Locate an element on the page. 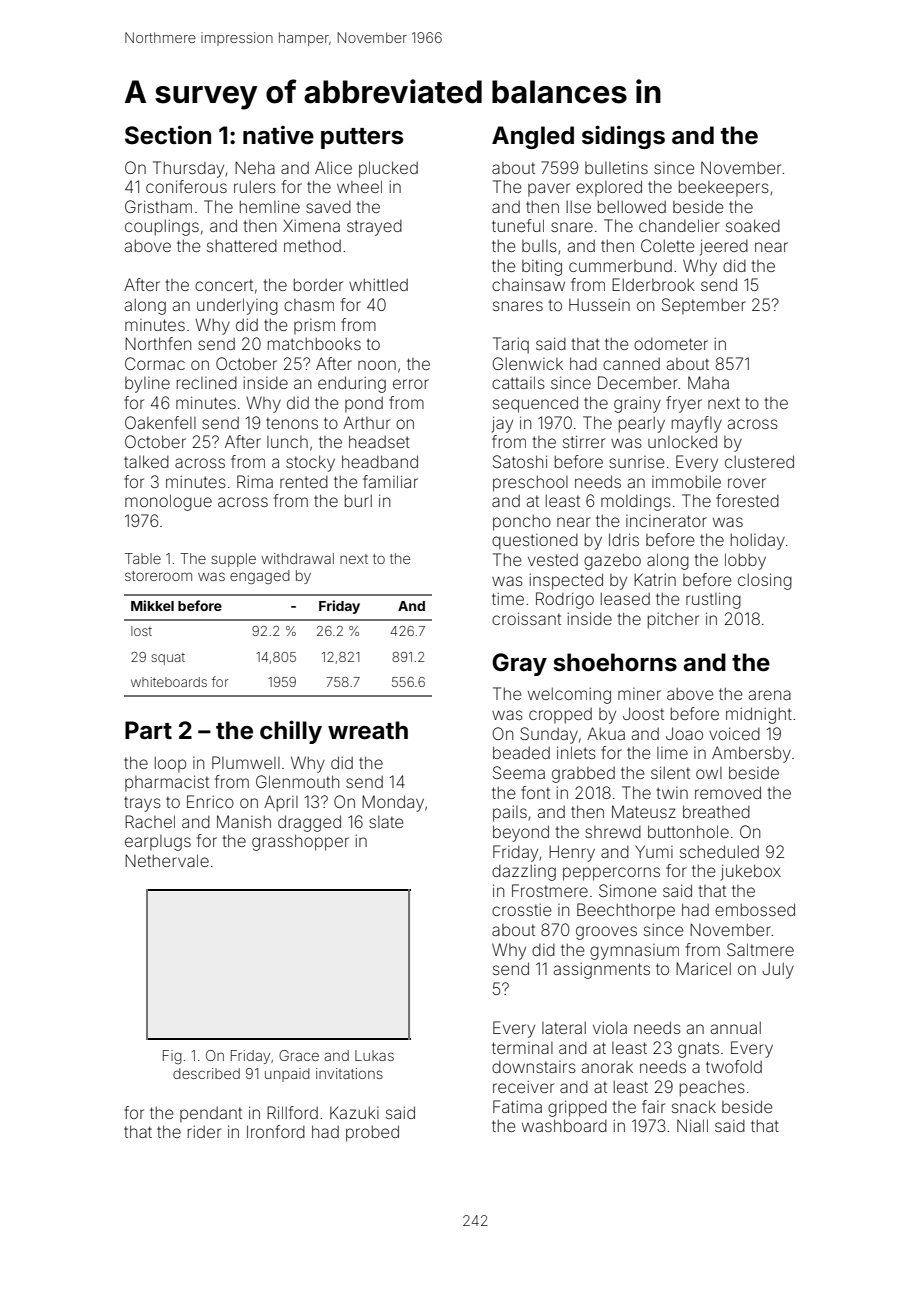 The width and height of the image is (924, 1311). Niall is located at coordinates (692, 1125).
